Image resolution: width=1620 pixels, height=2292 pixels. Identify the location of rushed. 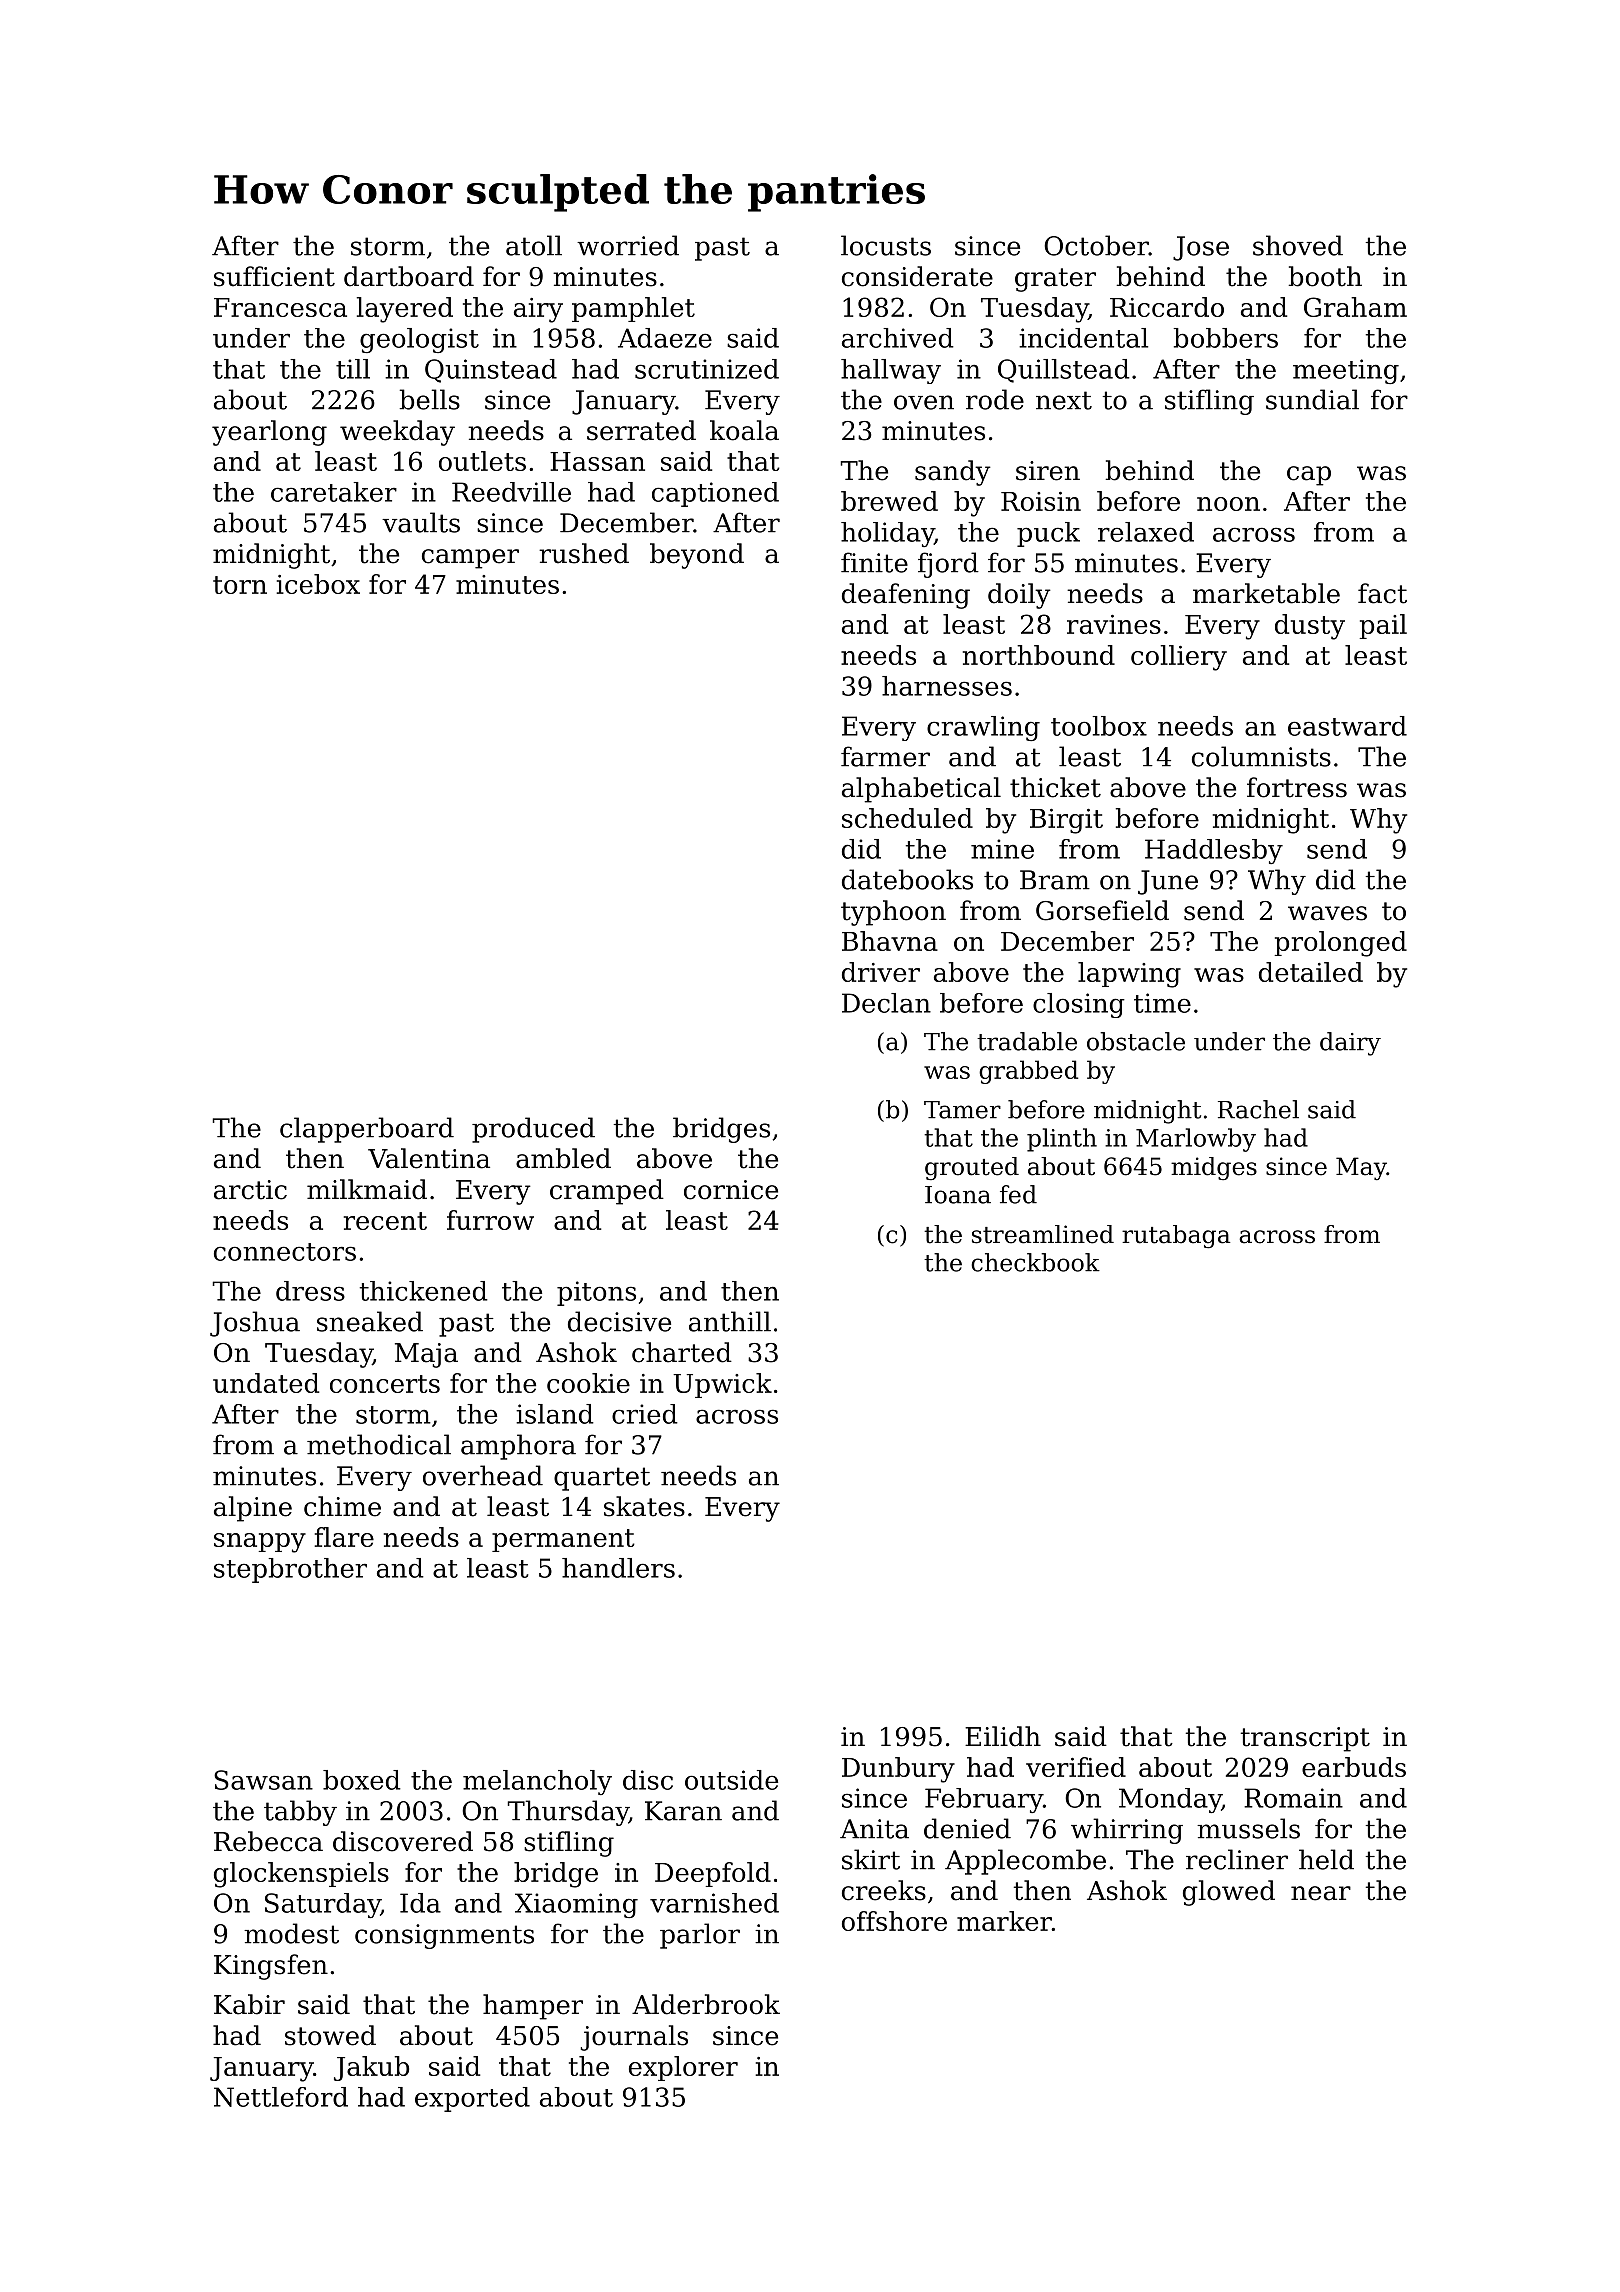
(584, 553).
